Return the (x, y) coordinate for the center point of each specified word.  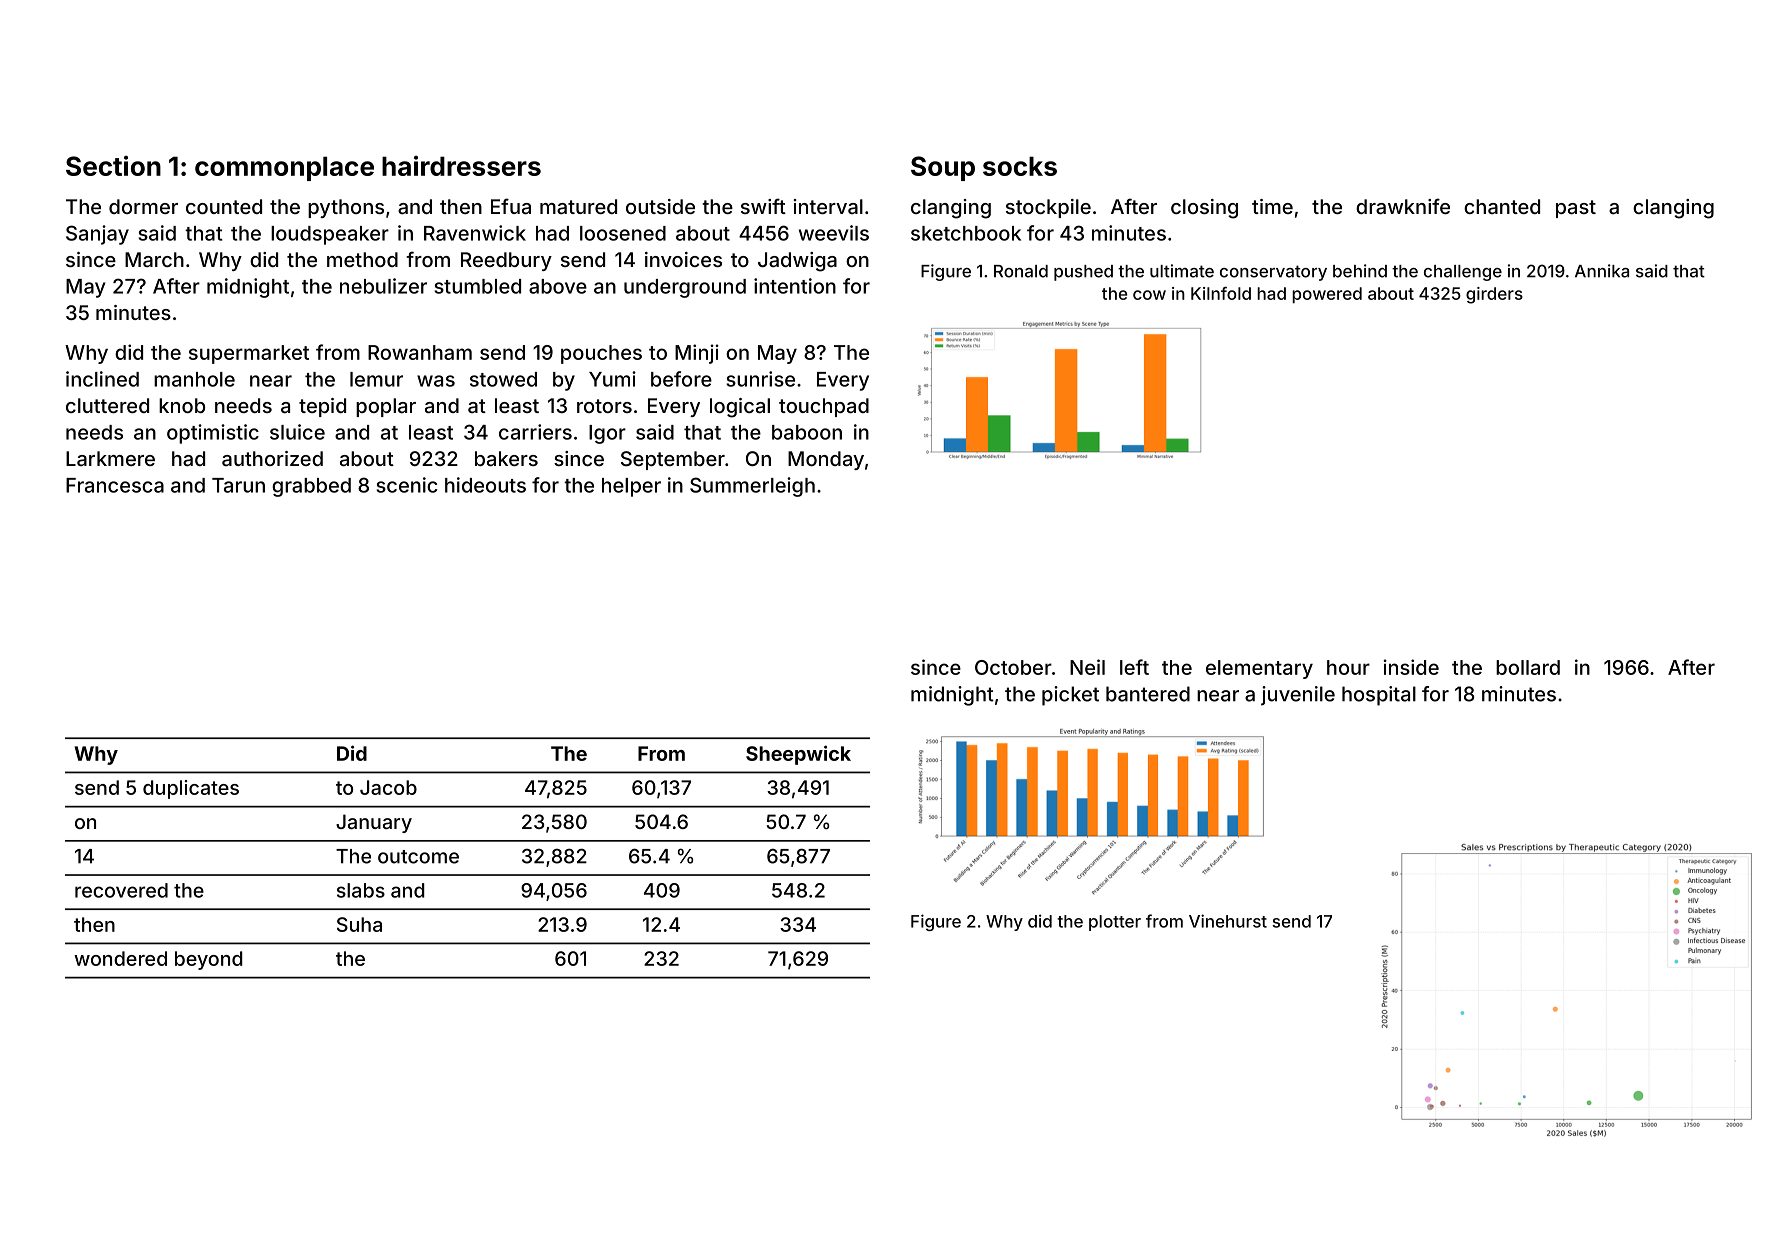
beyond (209, 960)
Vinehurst (1228, 921)
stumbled (477, 286)
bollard (1528, 667)
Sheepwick (798, 755)
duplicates (191, 789)
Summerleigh (752, 487)
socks (1020, 166)
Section (113, 166)
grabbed (311, 487)
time (1272, 206)
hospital (1379, 696)
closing (1204, 209)
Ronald (1021, 271)
